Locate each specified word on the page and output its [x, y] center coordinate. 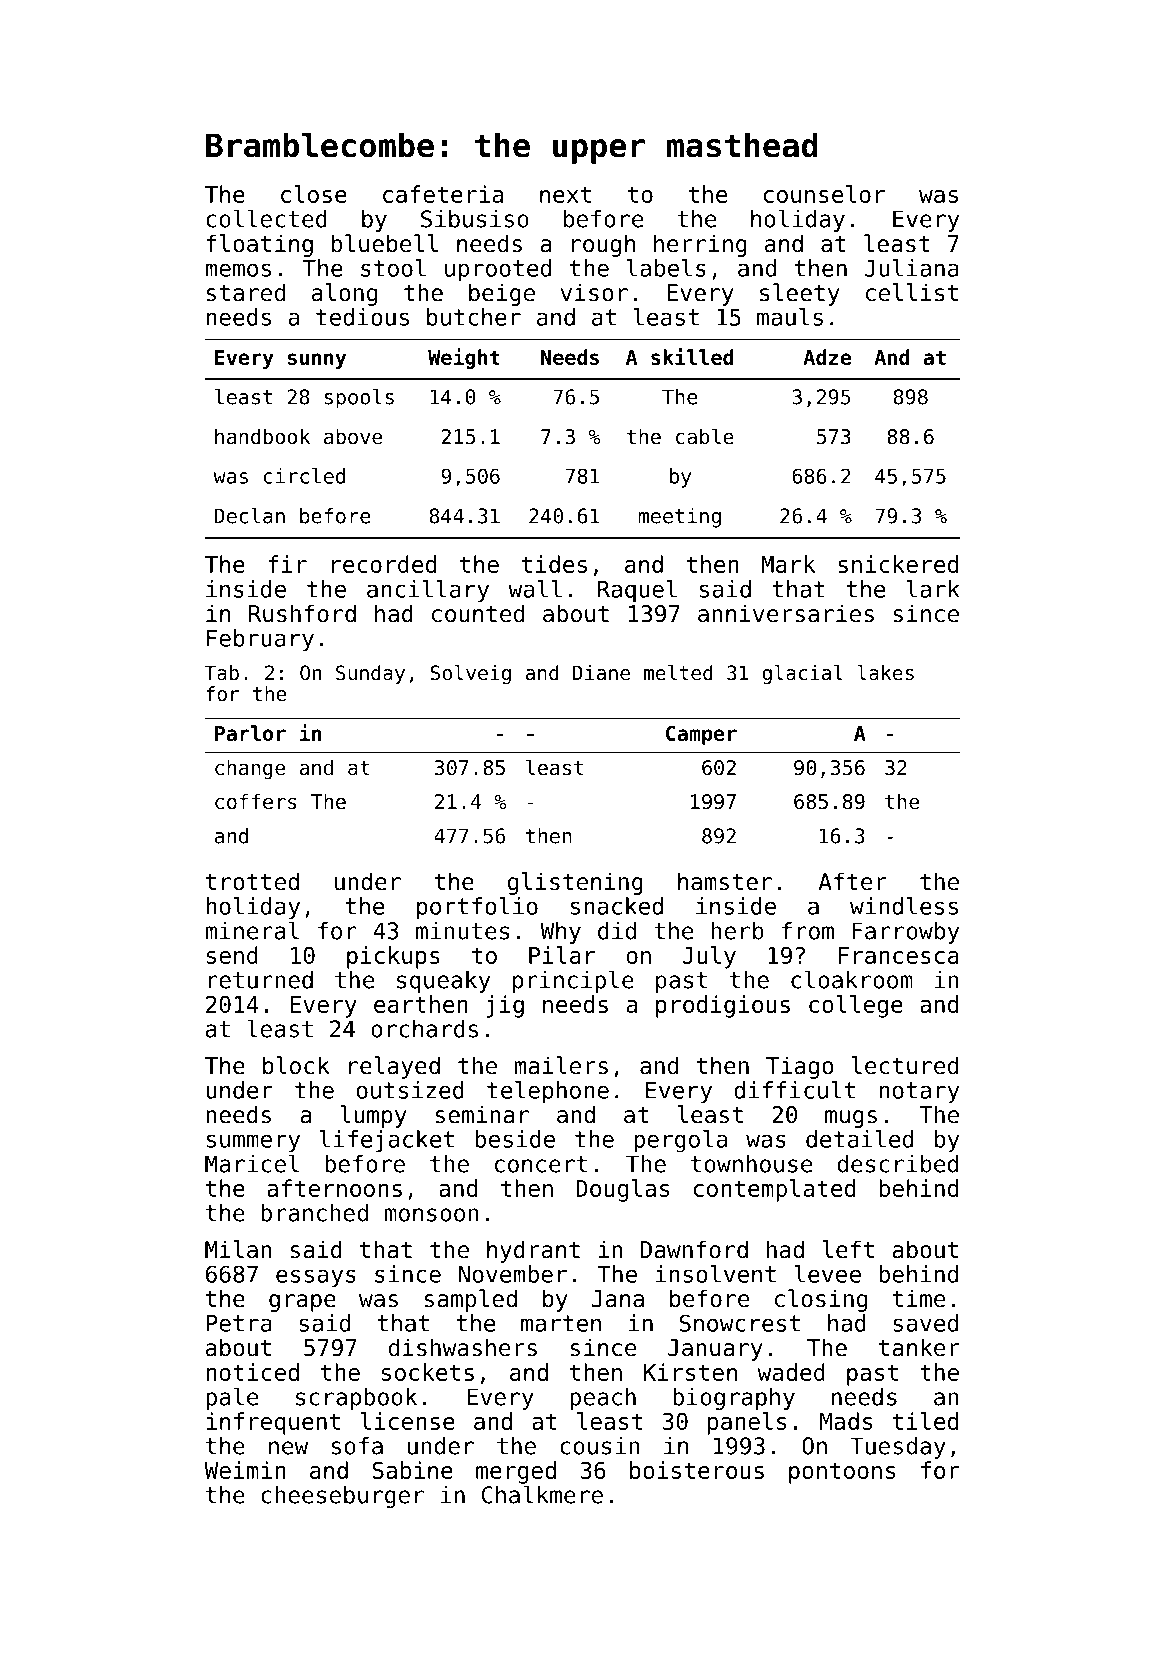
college [856, 1006]
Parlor [250, 733]
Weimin [245, 1470]
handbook [262, 436]
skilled [692, 356]
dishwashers [463, 1347]
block [296, 1065]
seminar [482, 1114]
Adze [827, 357]
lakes [886, 673]
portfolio [477, 908]
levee [828, 1274]
